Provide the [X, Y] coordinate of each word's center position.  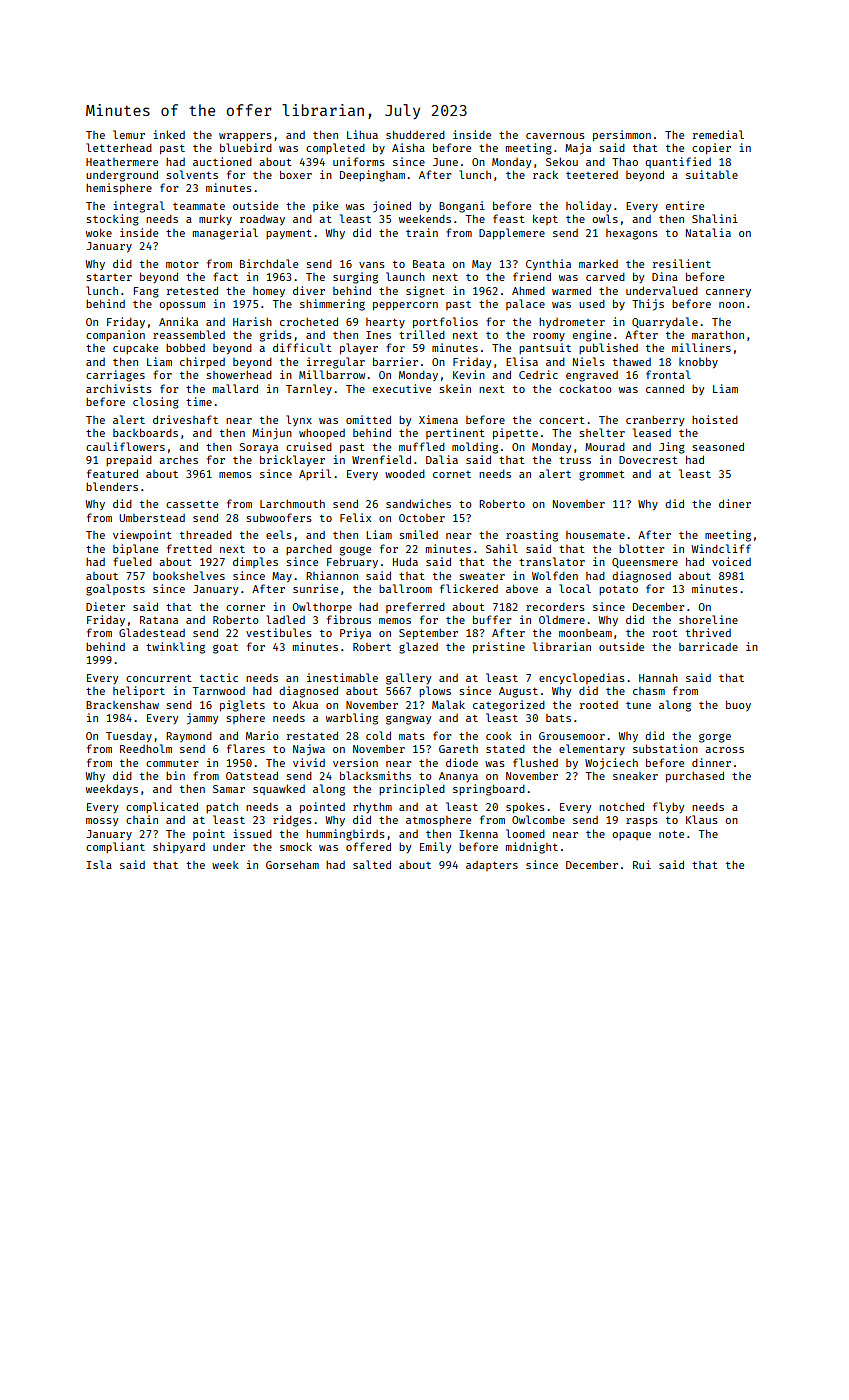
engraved [592, 376]
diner [735, 503]
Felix [355, 517]
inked [169, 134]
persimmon [622, 135]
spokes [525, 808]
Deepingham [372, 176]
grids [276, 336]
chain [142, 819]
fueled [132, 561]
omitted [368, 419]
